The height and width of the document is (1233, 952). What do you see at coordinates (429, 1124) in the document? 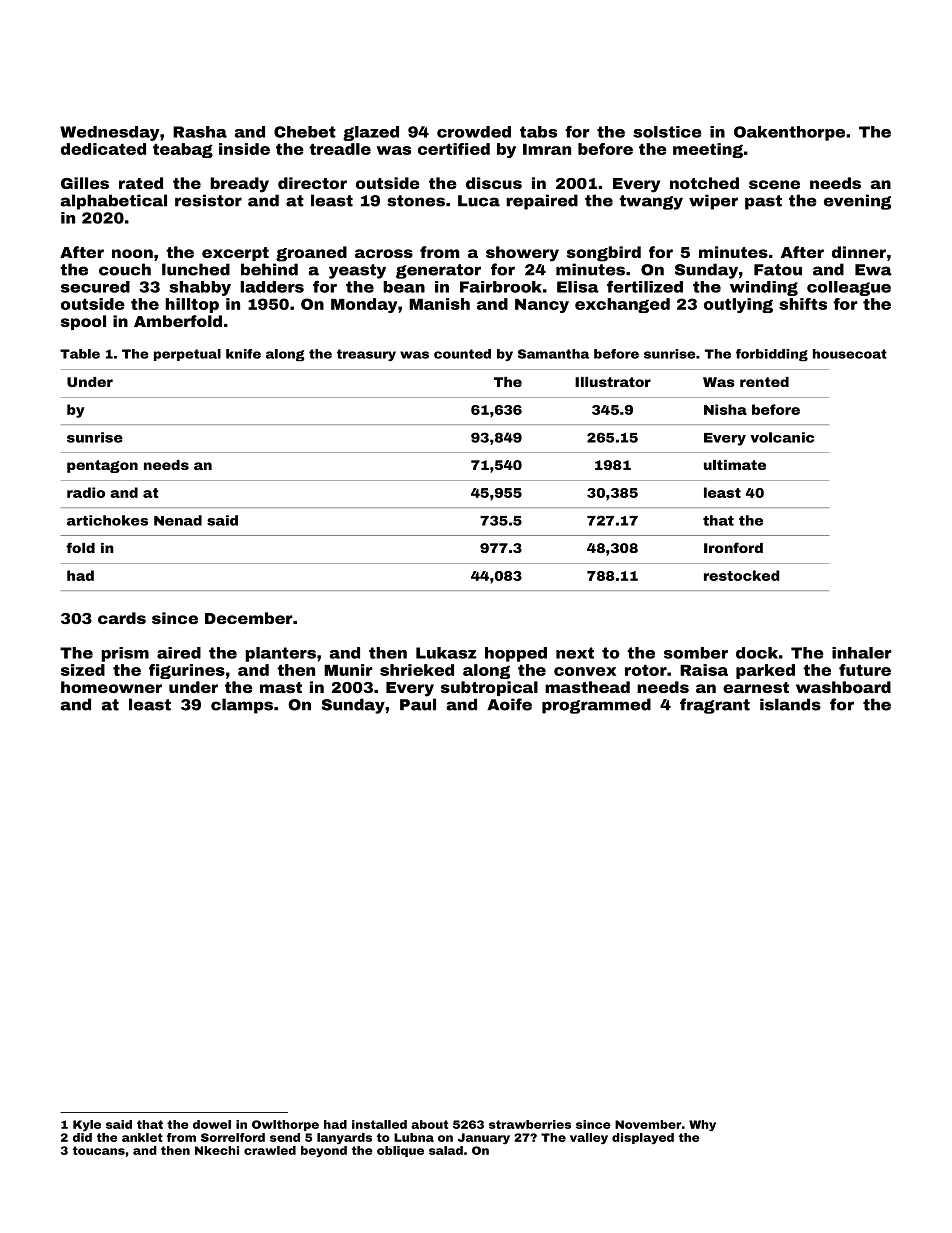
I see `about` at bounding box center [429, 1124].
